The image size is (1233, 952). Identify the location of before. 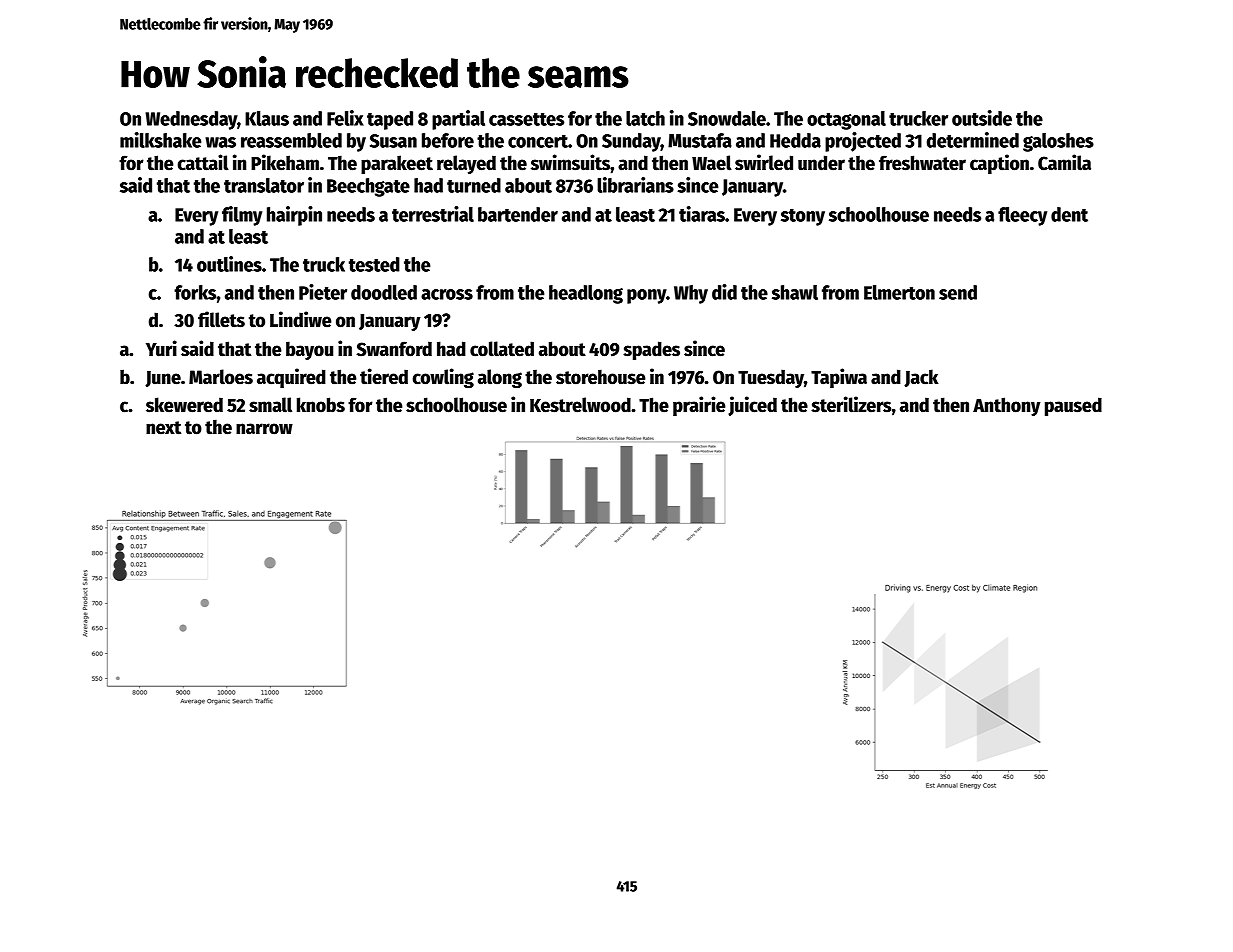
(448, 140).
